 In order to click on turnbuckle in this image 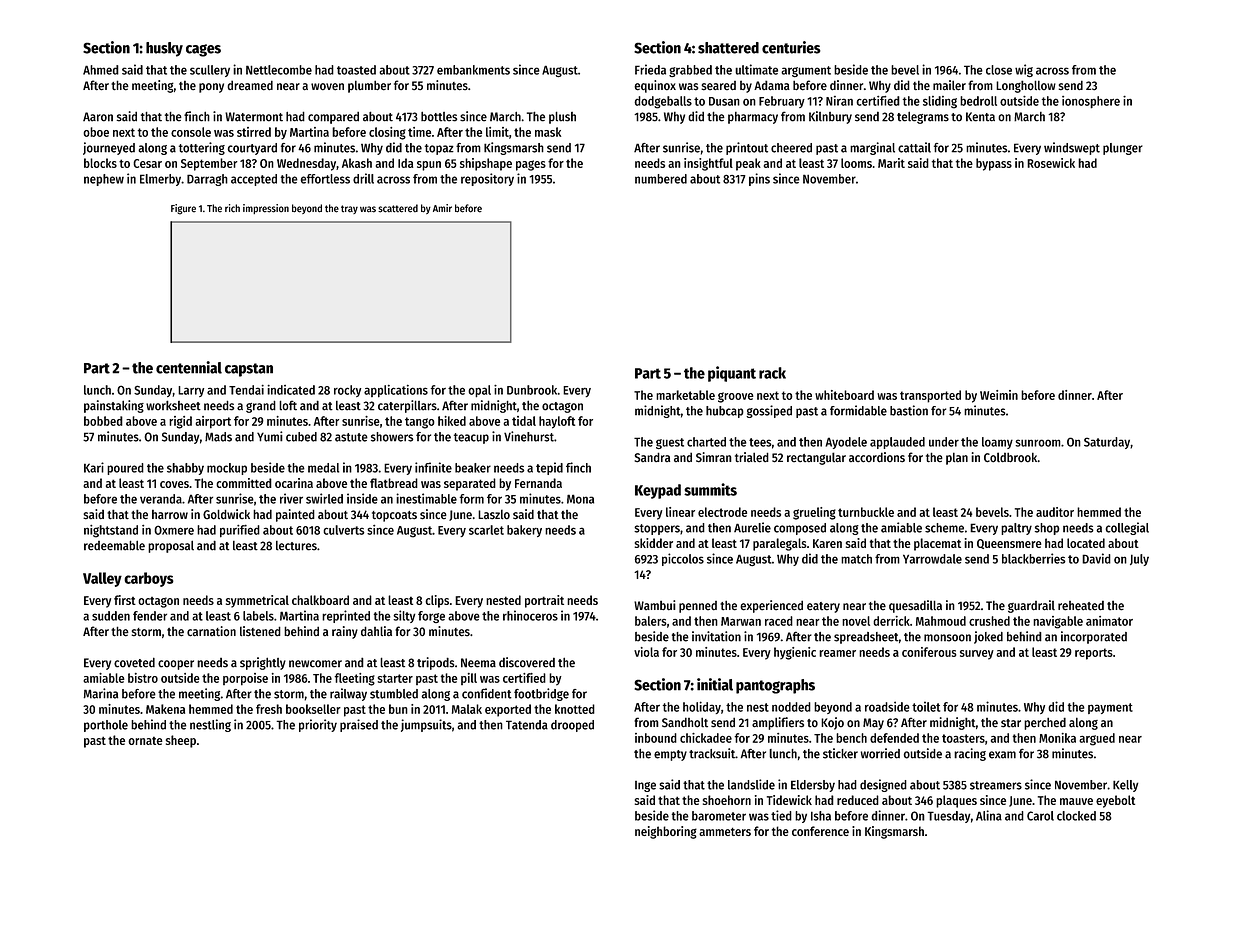, I will do `click(866, 512)`.
